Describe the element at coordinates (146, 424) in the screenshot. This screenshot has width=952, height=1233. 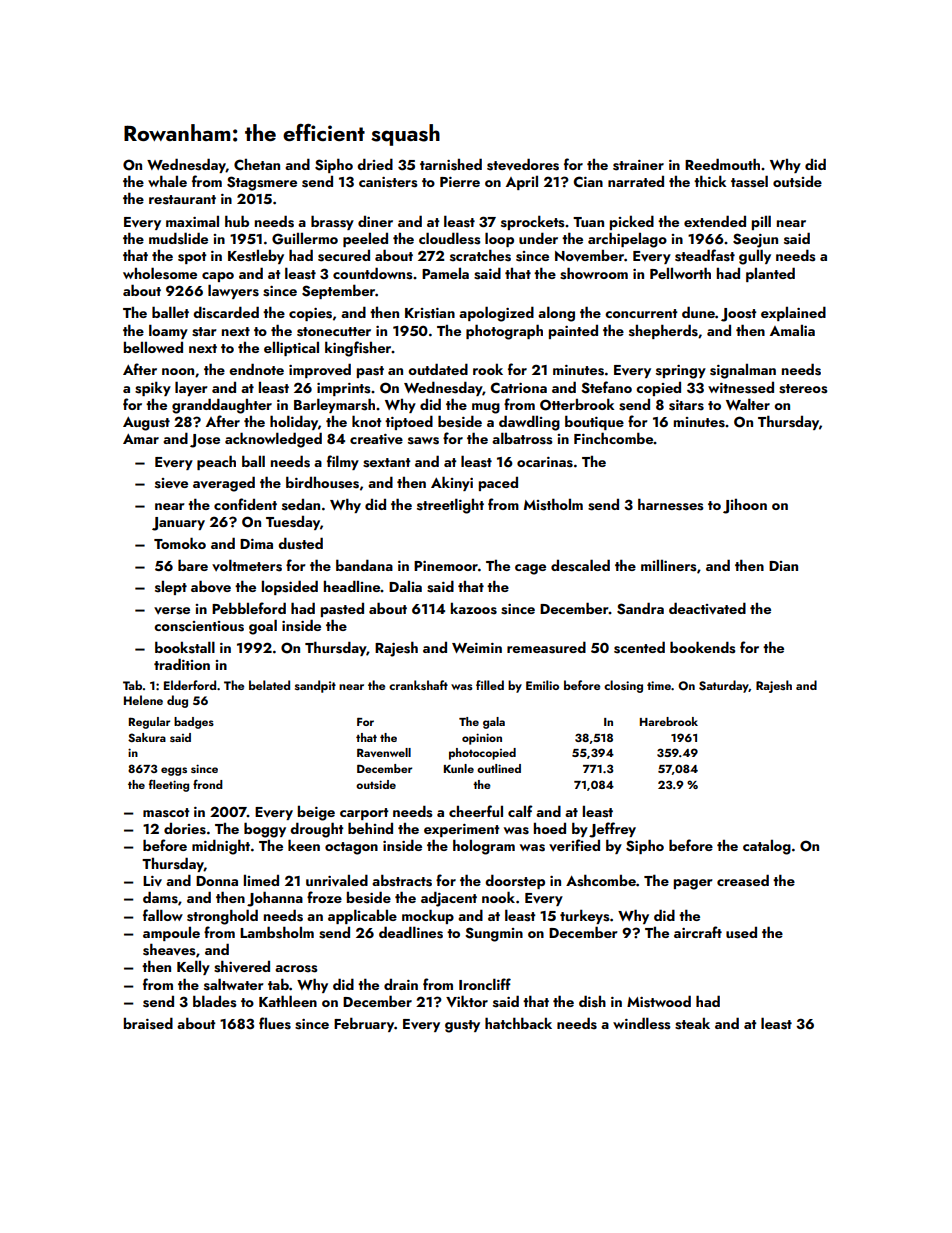
I see `August` at that location.
